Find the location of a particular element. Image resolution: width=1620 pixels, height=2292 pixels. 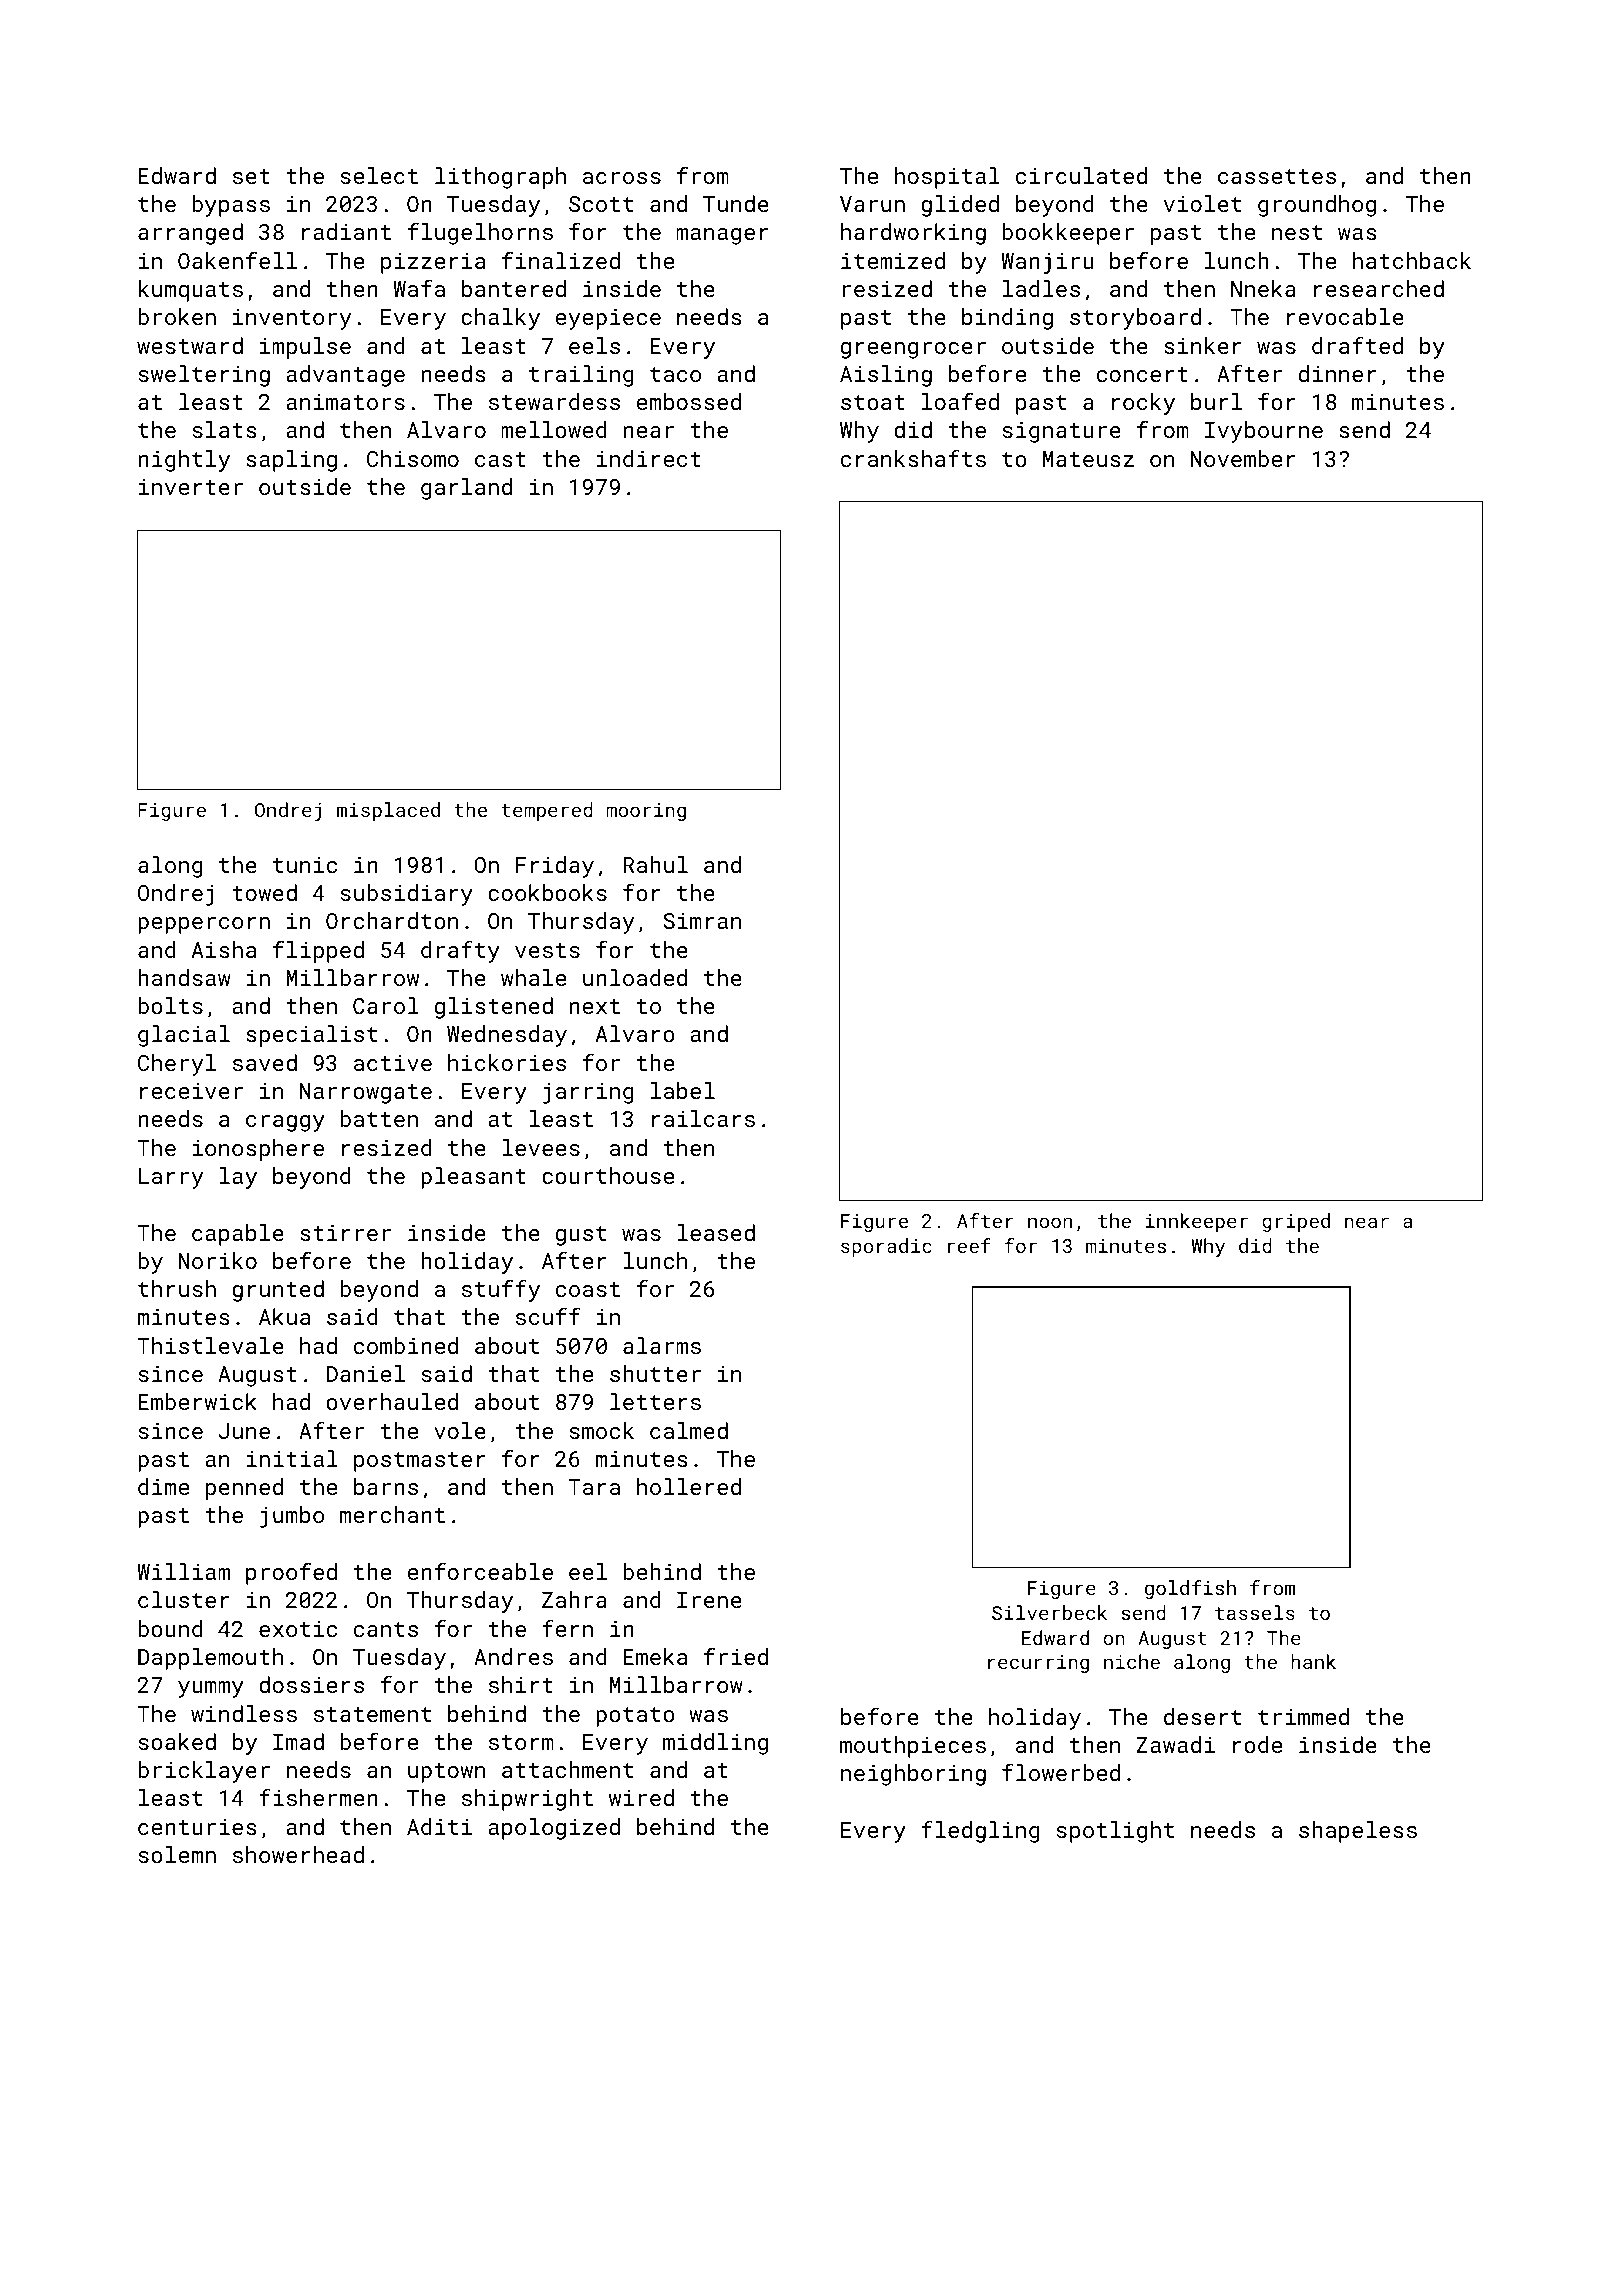

merchant is located at coordinates (392, 1514).
